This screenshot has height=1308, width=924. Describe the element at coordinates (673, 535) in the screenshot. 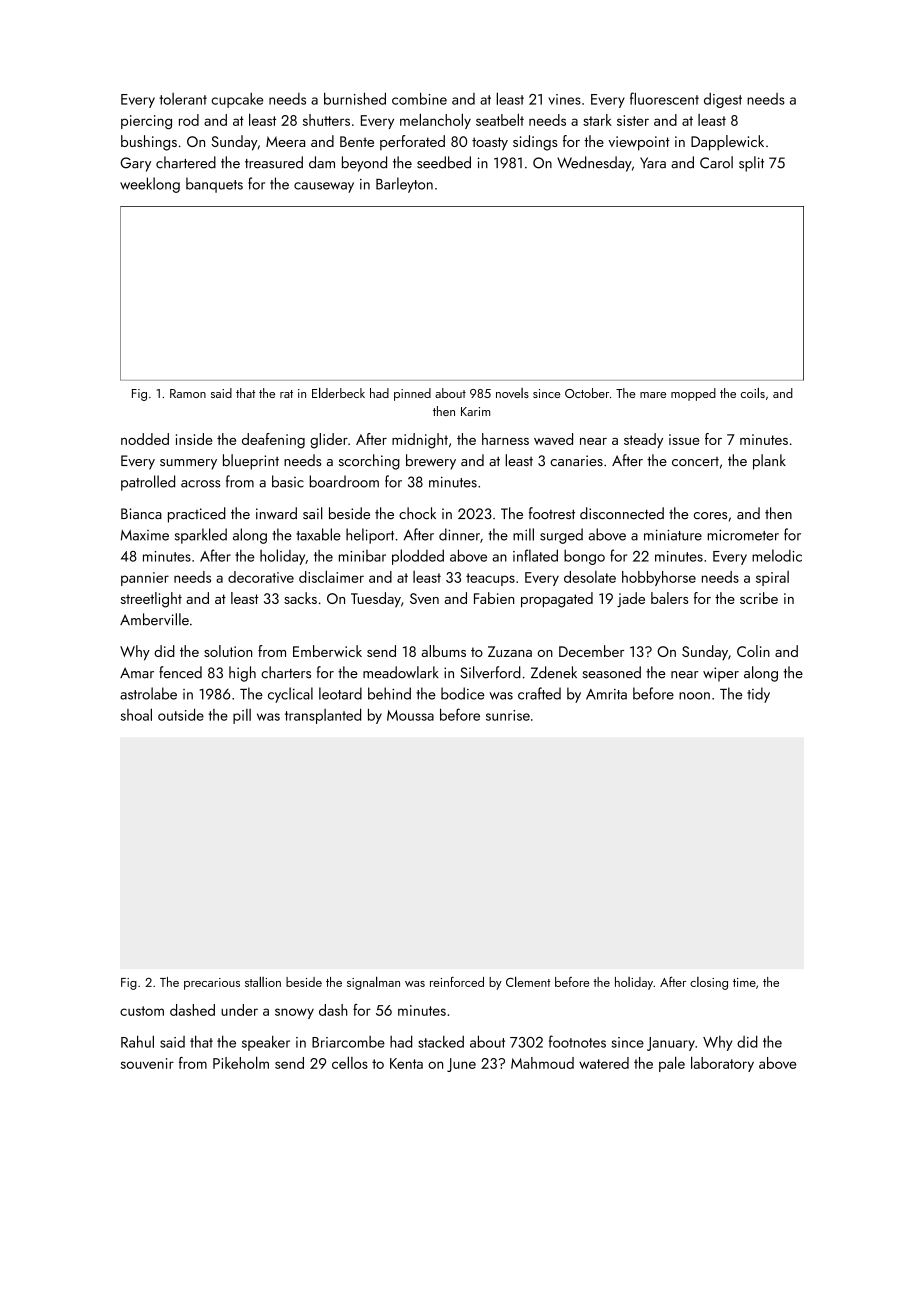

I see `miniature` at that location.
